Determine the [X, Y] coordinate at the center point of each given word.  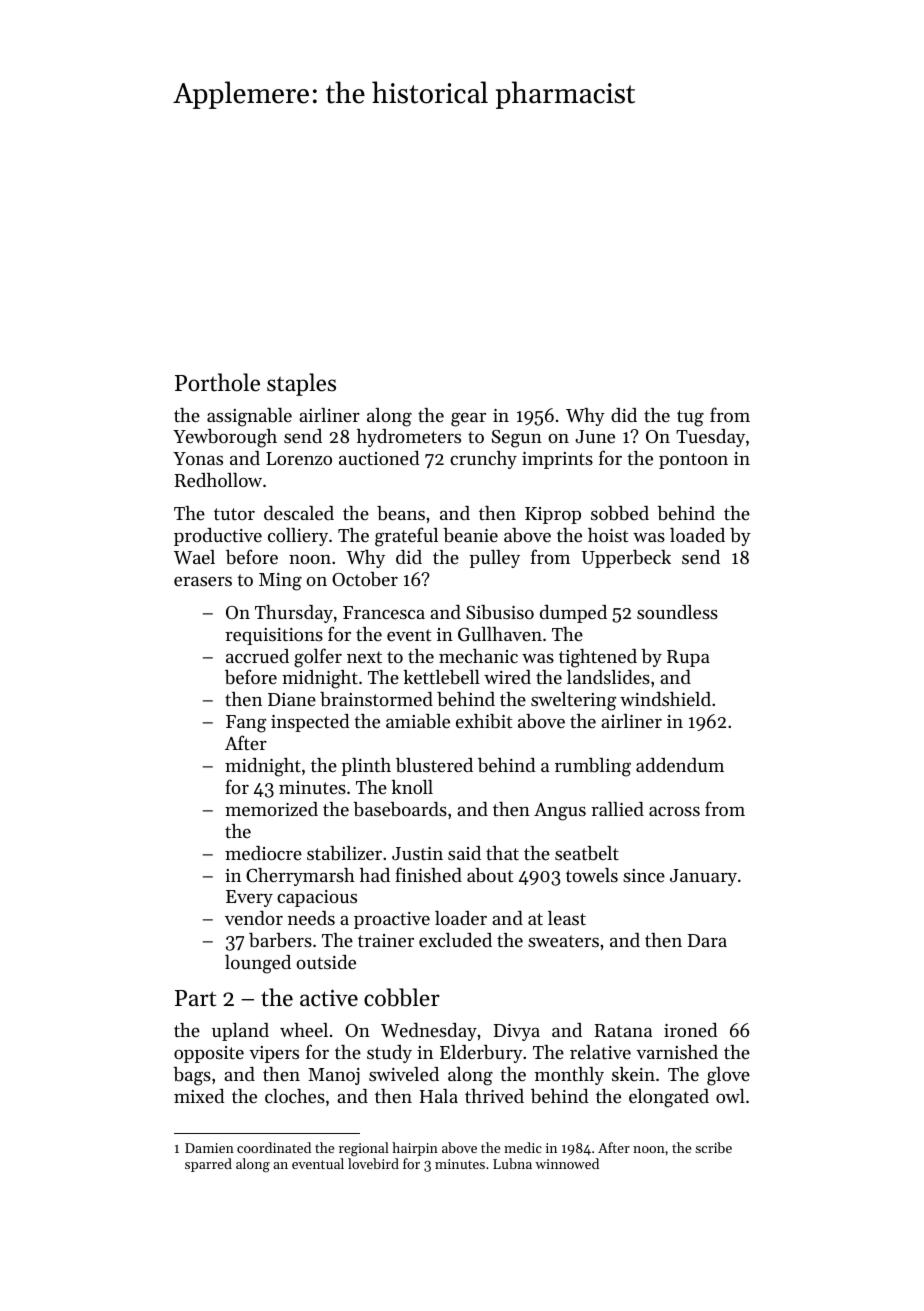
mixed [199, 1096]
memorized [271, 809]
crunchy [483, 460]
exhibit [484, 721]
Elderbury [481, 1054]
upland [240, 1032]
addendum [680, 765]
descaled [299, 513]
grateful [406, 537]
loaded [697, 535]
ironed [691, 1030]
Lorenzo [299, 458]
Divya [517, 1032]
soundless [677, 612]
